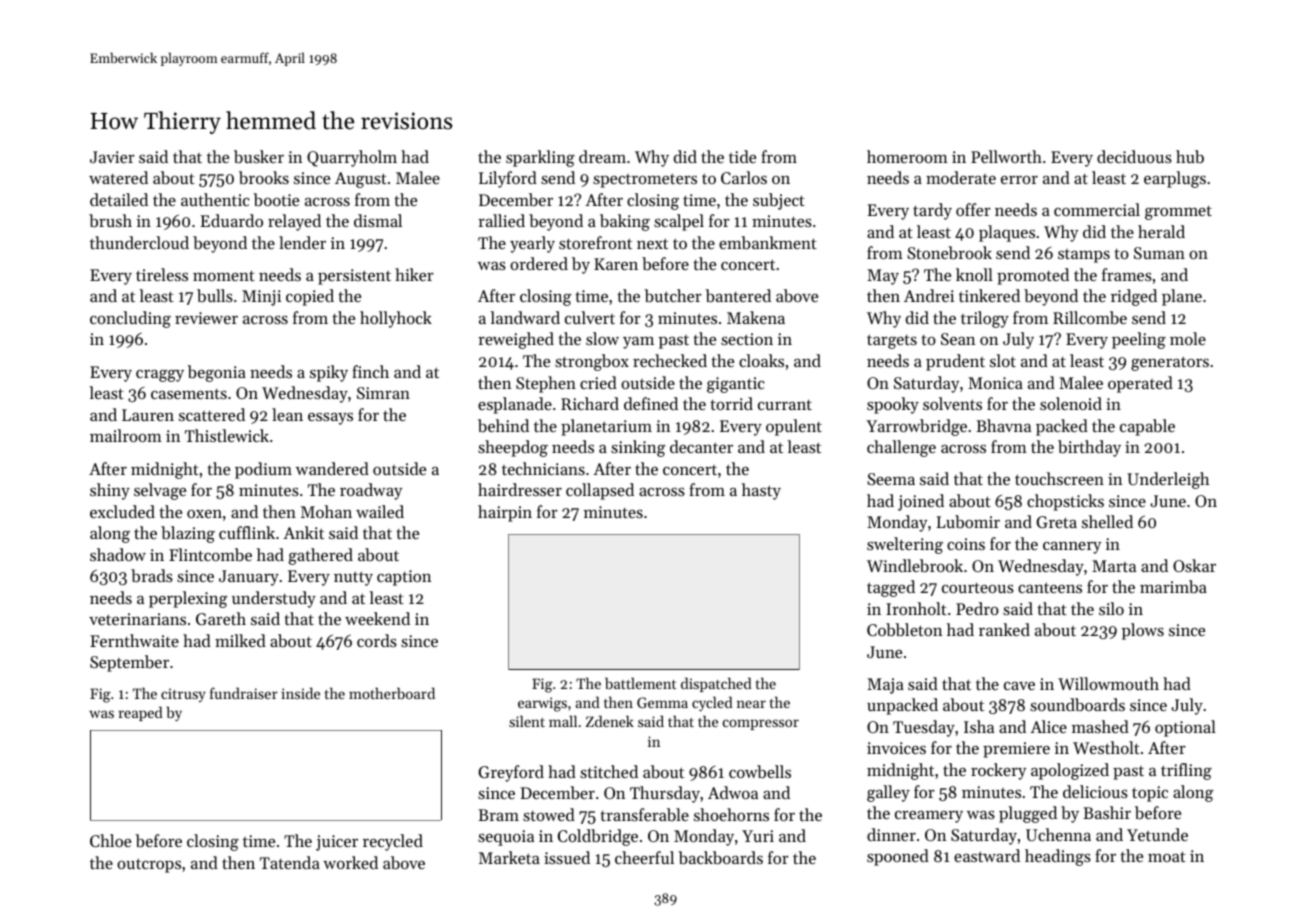 This screenshot has height=924, width=1308. I want to click on backboards, so click(720, 857).
